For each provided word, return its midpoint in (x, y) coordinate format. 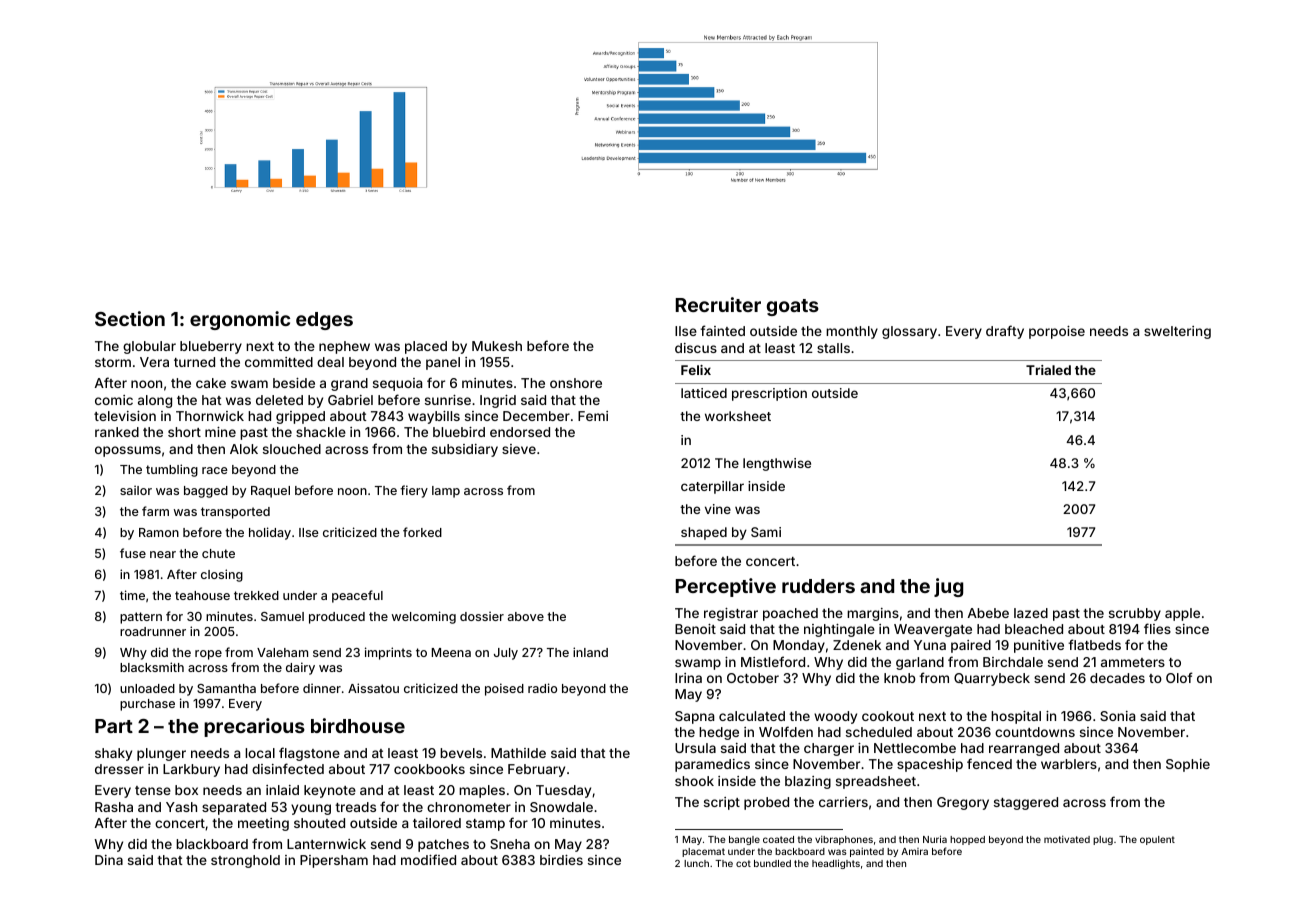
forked (422, 532)
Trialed (1048, 370)
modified (428, 859)
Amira (914, 851)
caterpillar (712, 487)
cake (211, 383)
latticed (704, 393)
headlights (836, 864)
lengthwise (777, 464)
